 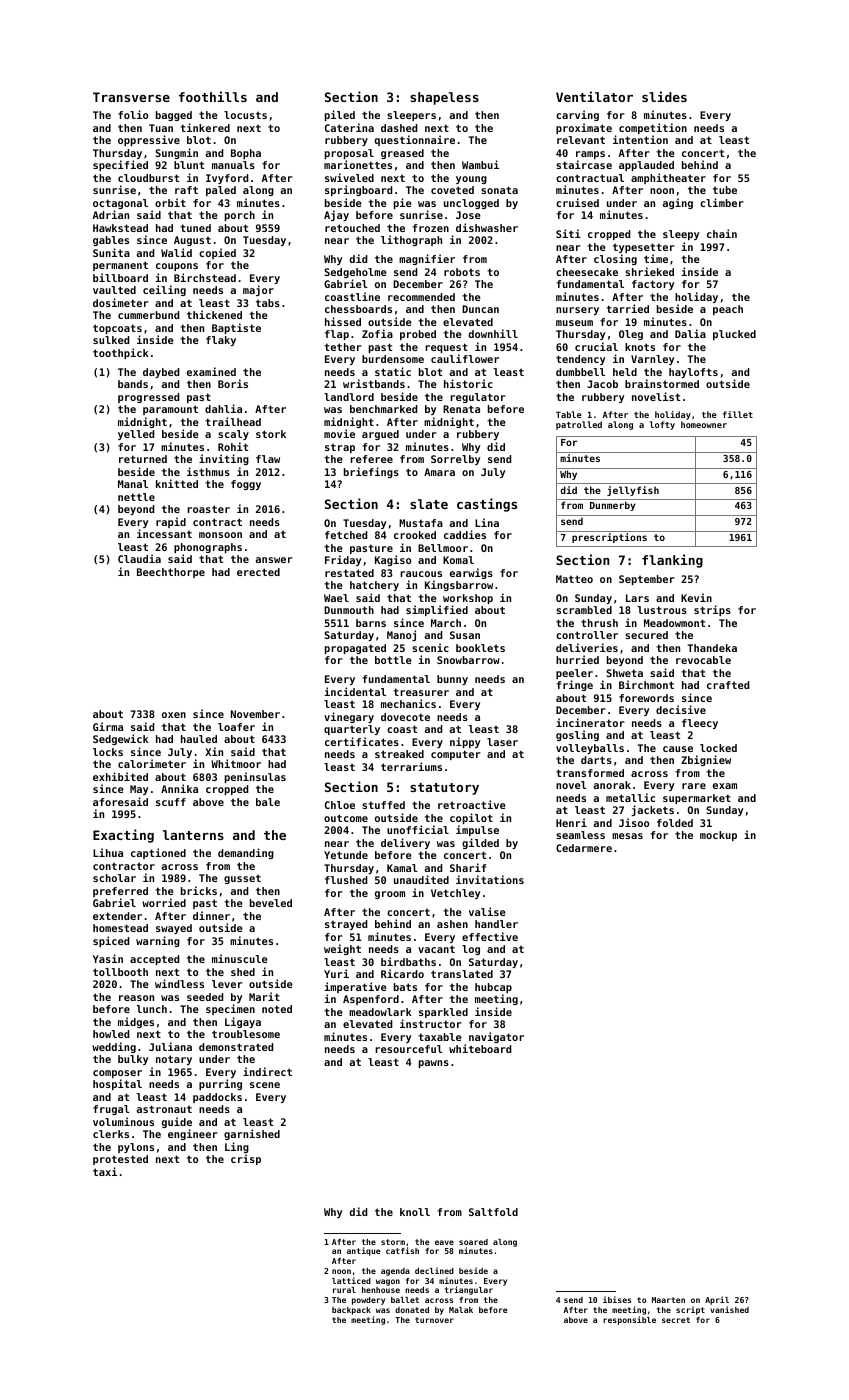 I want to click on nippy, so click(x=465, y=742).
